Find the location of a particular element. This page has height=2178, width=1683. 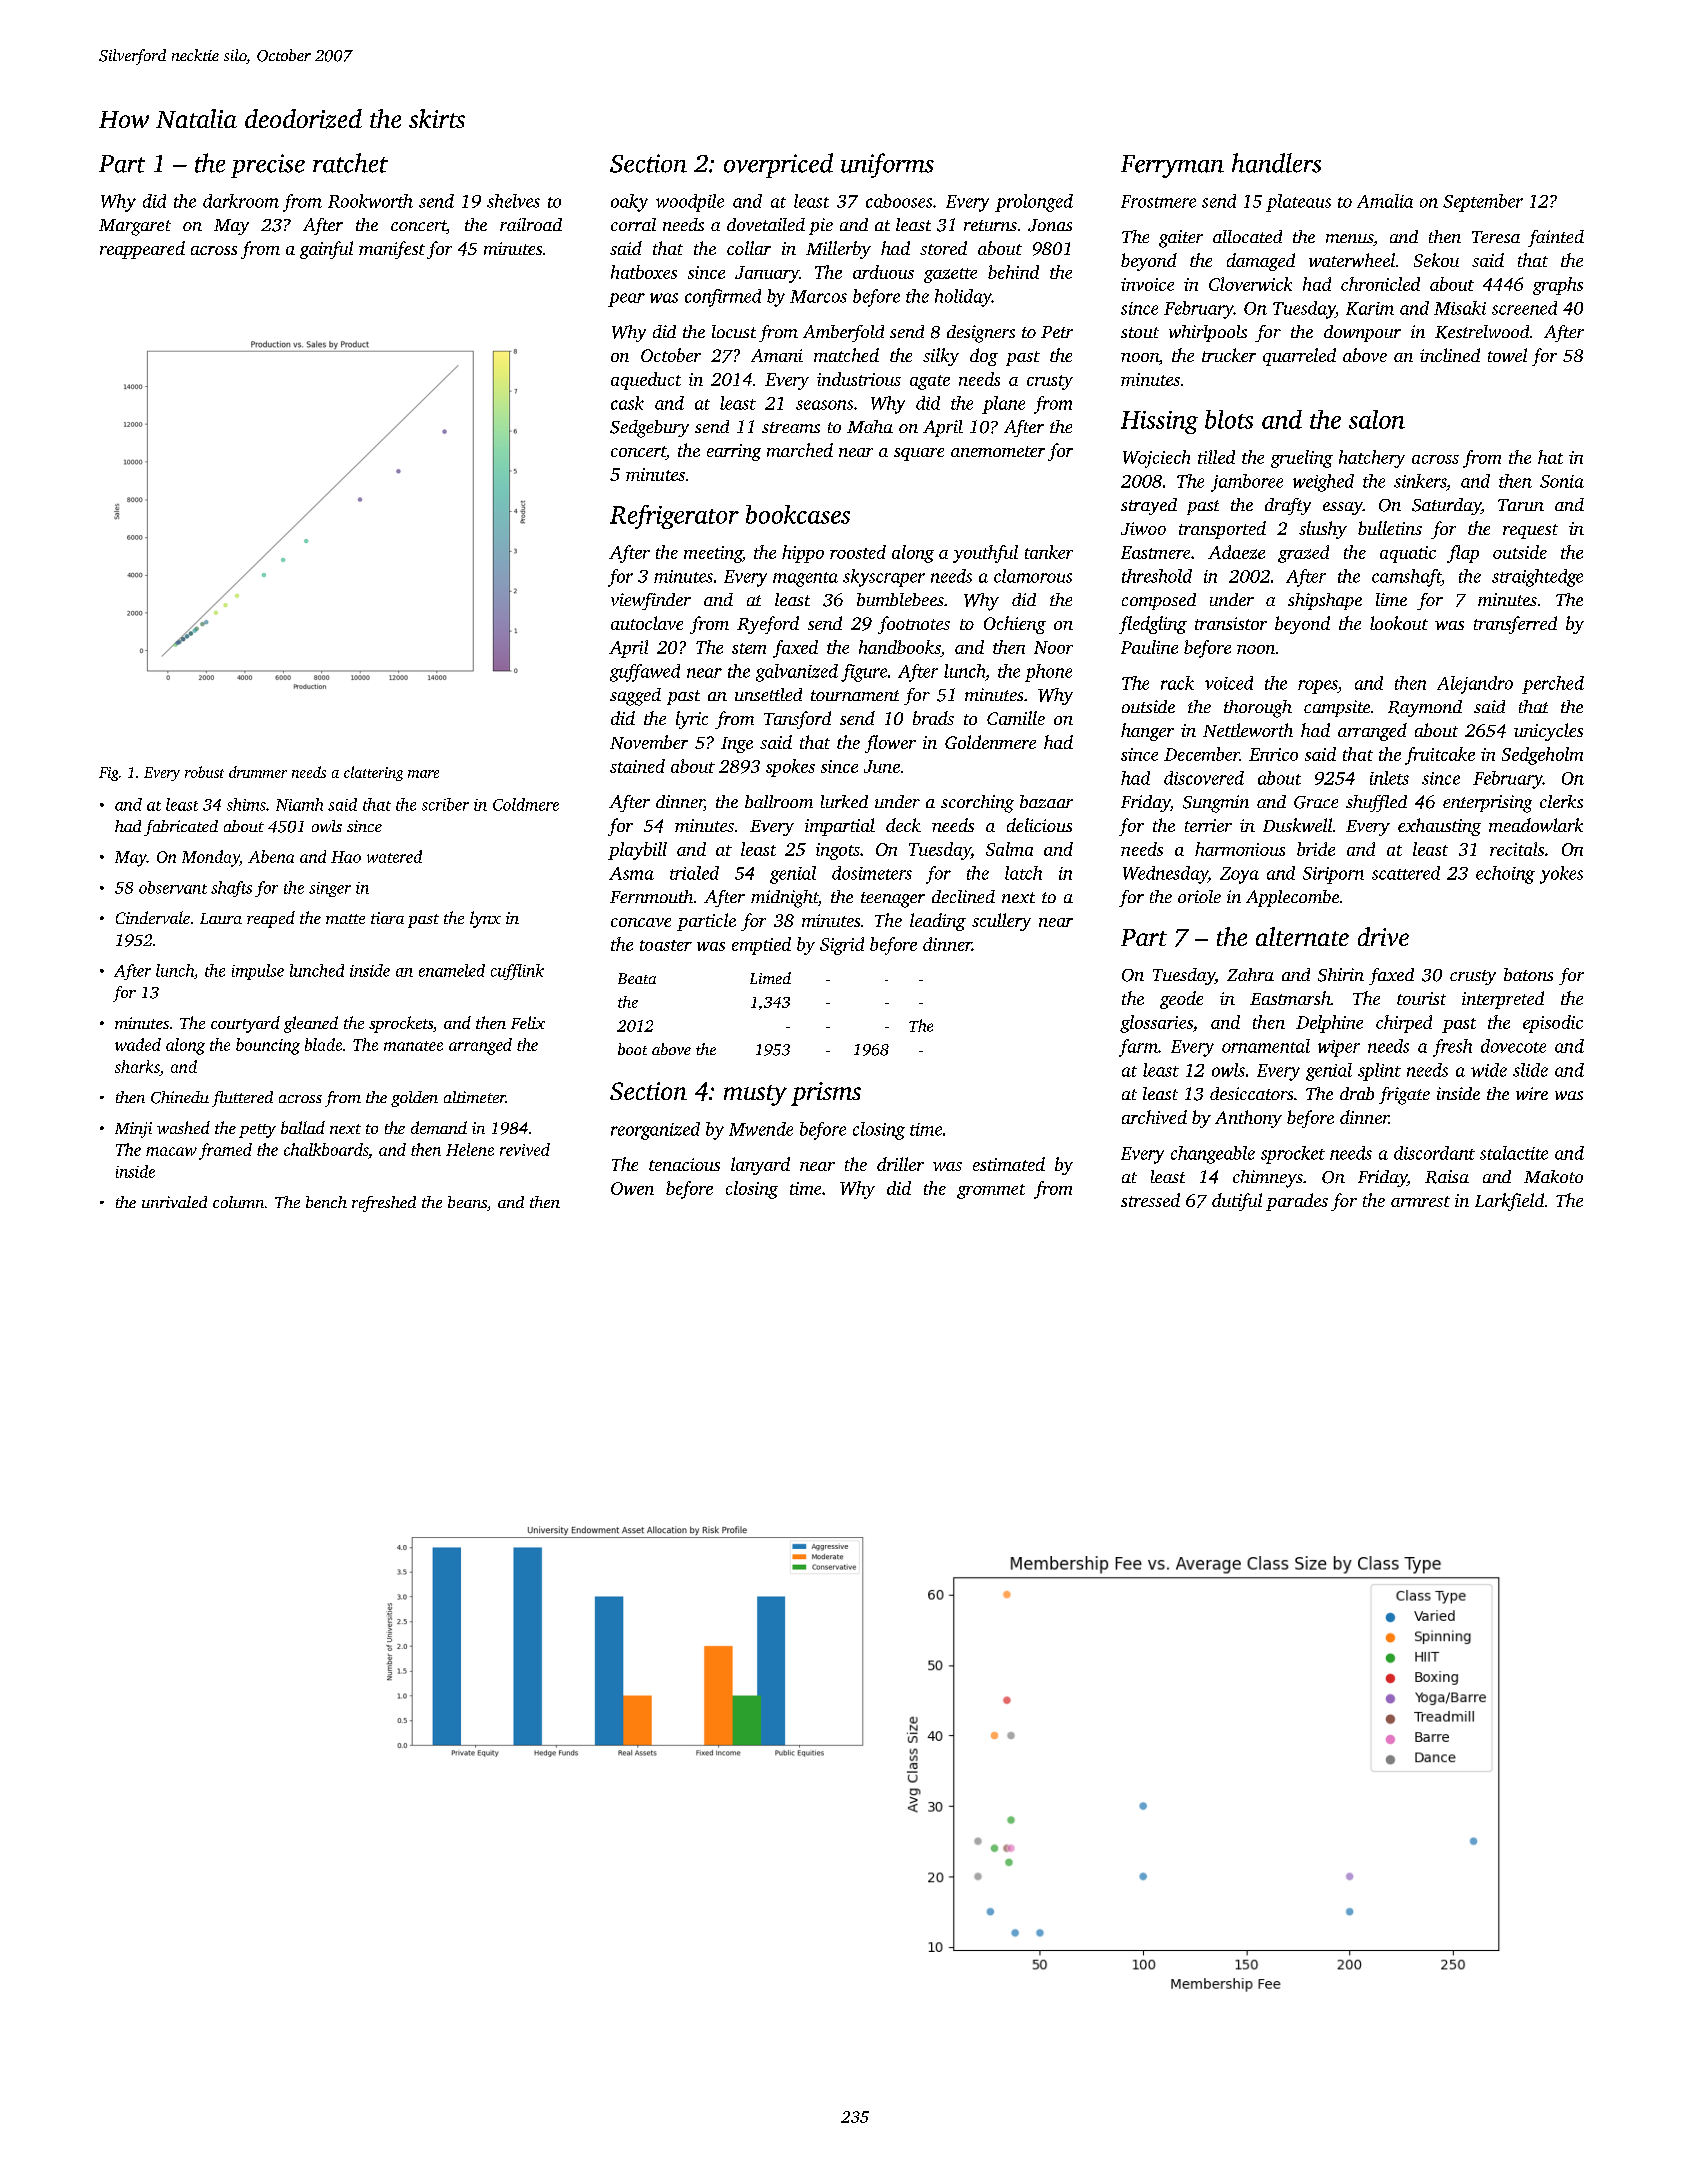

viewfinder is located at coordinates (651, 601).
